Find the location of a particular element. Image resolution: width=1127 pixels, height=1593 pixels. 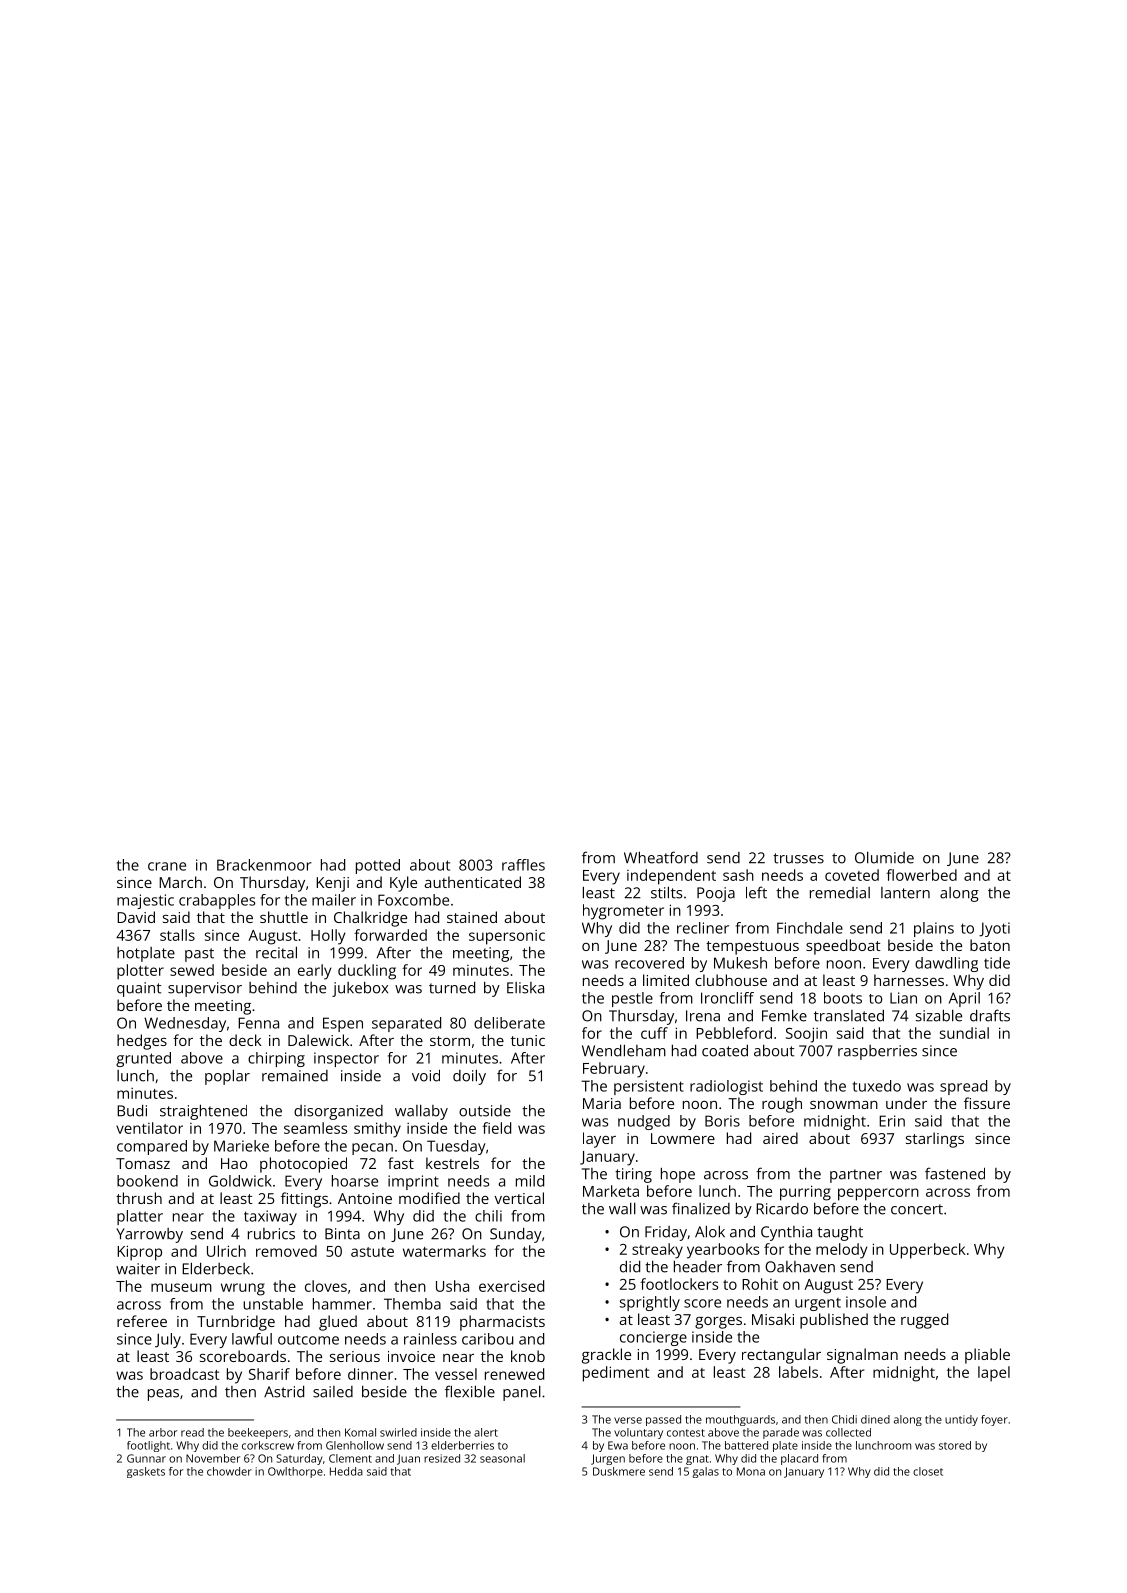

Gunnar is located at coordinates (146, 1458).
